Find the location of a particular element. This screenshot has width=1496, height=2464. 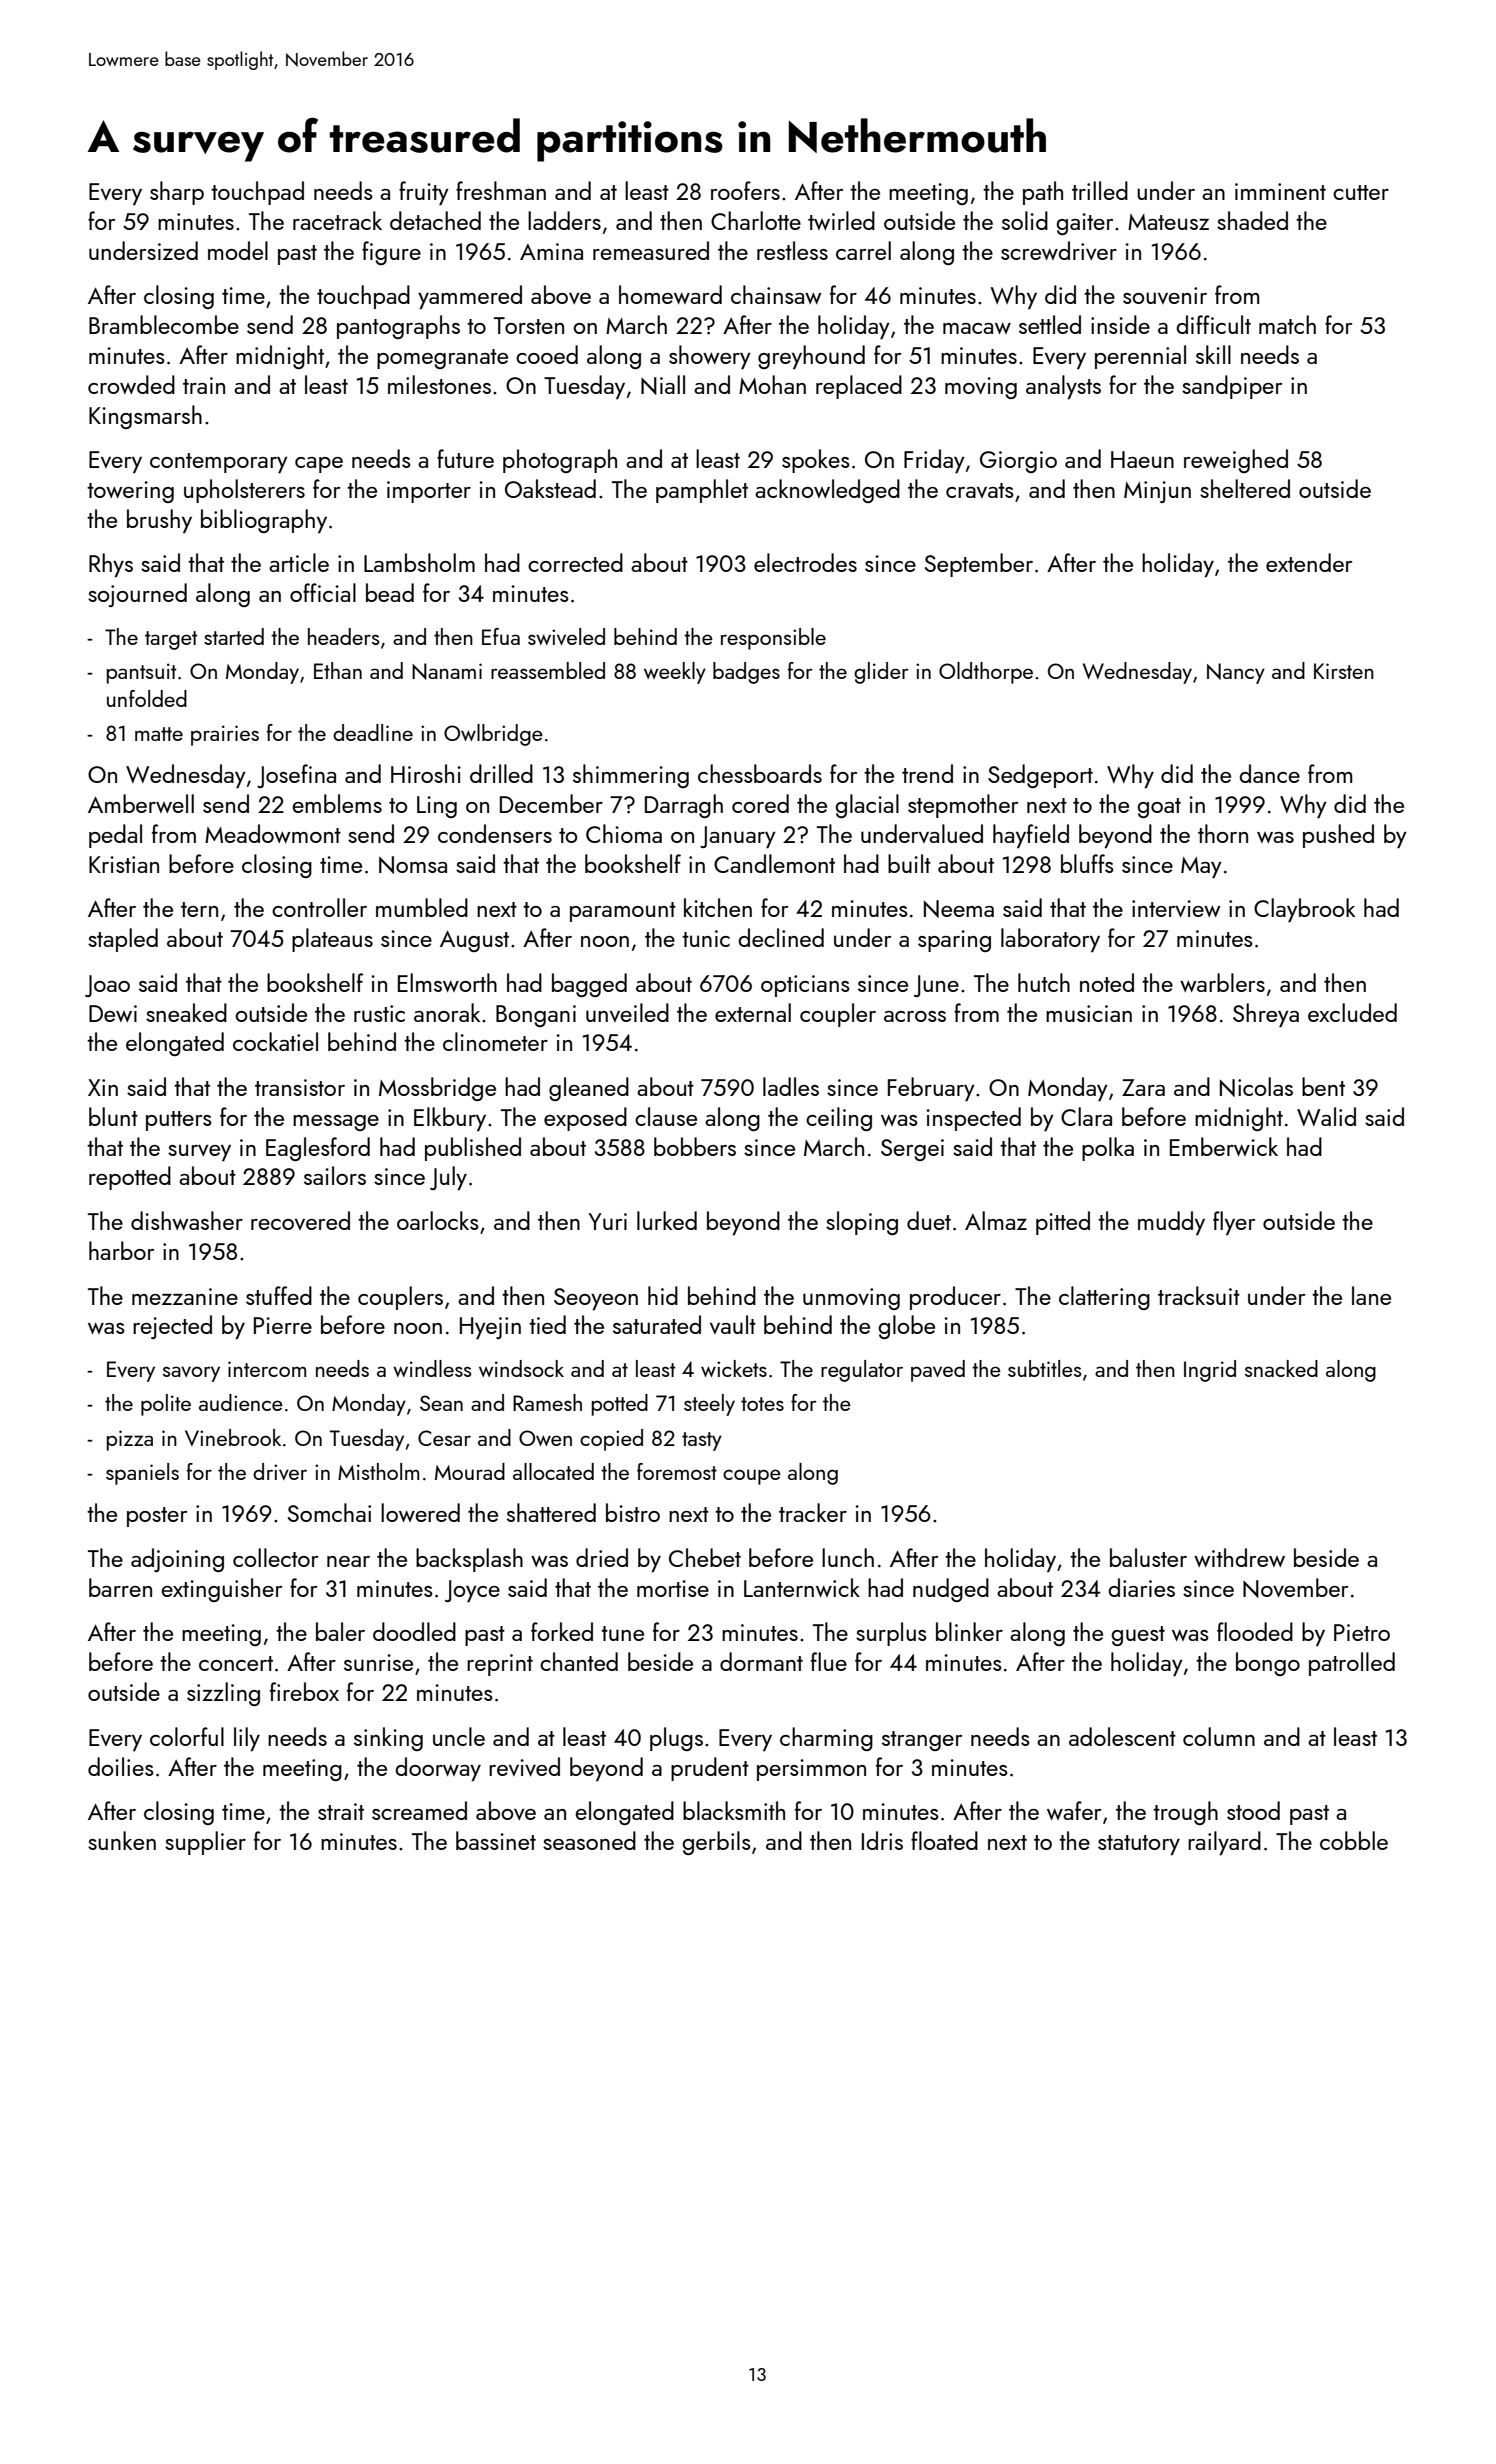

September is located at coordinates (979, 565).
